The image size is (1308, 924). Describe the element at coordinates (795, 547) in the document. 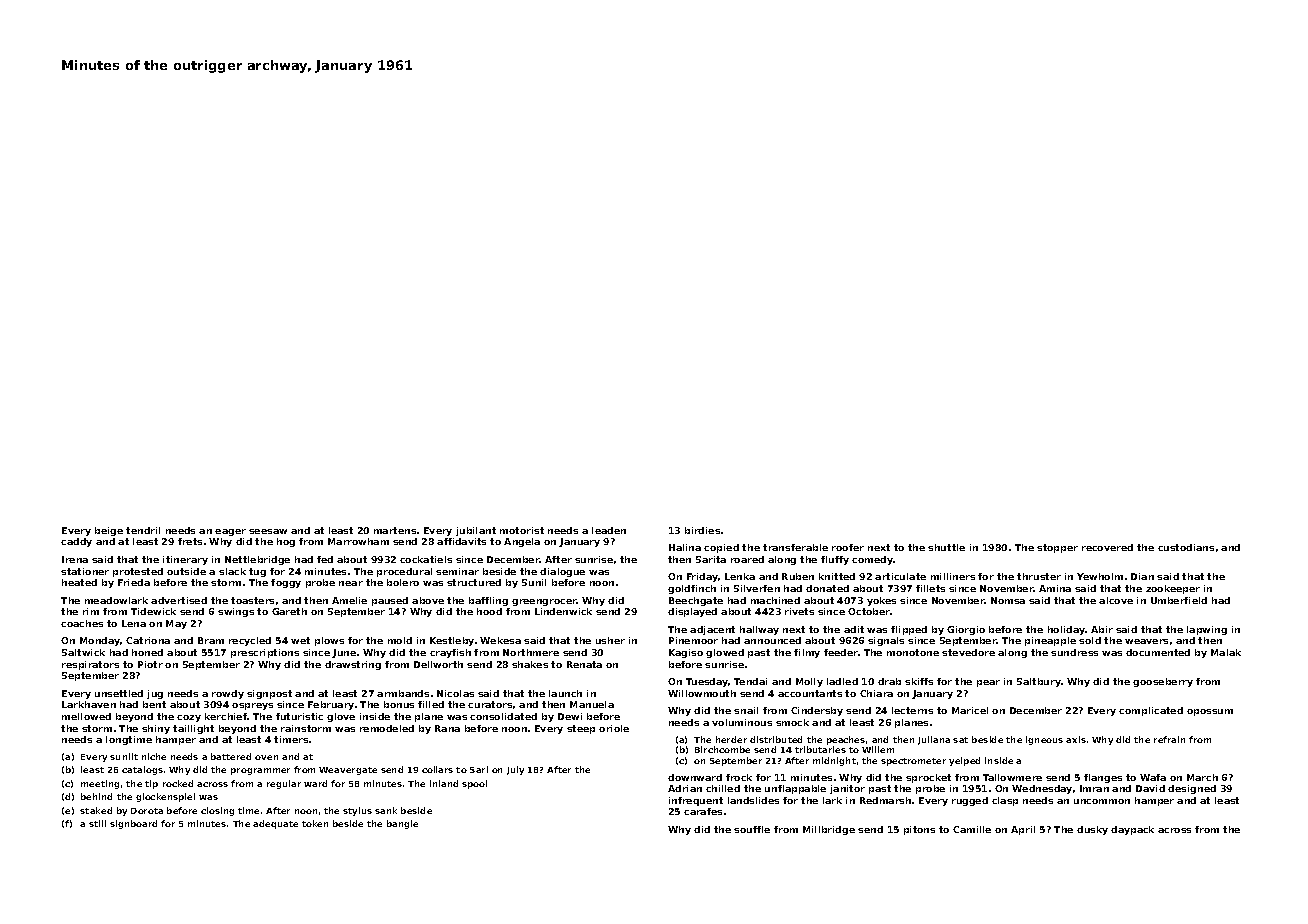

I see `transferable` at that location.
